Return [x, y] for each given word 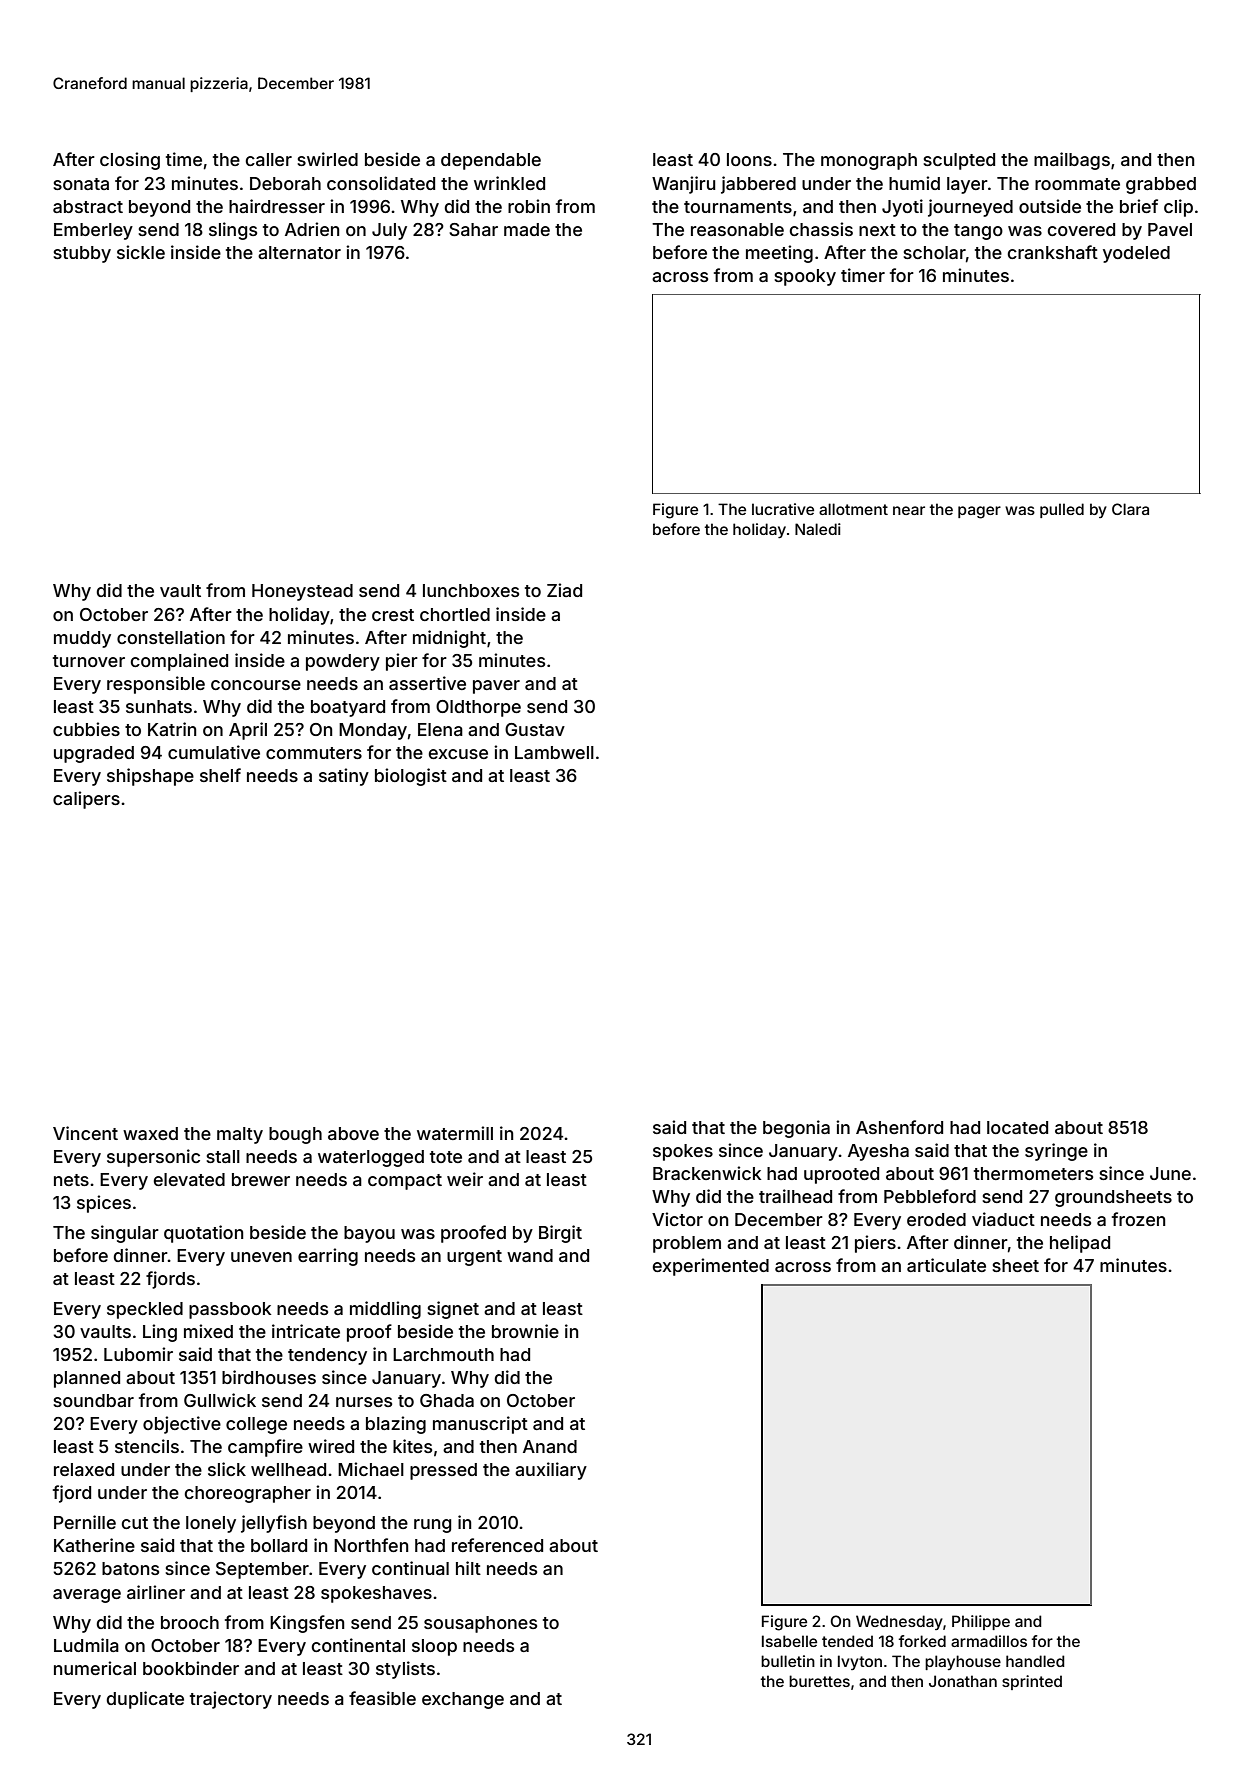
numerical [95, 1668]
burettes [819, 1681]
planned [87, 1379]
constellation [171, 637]
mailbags [1072, 161]
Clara [1130, 509]
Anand [550, 1446]
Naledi [818, 529]
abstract [88, 206]
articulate [946, 1265]
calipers [86, 800]
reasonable [737, 229]
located [1017, 1127]
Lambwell [554, 752]
